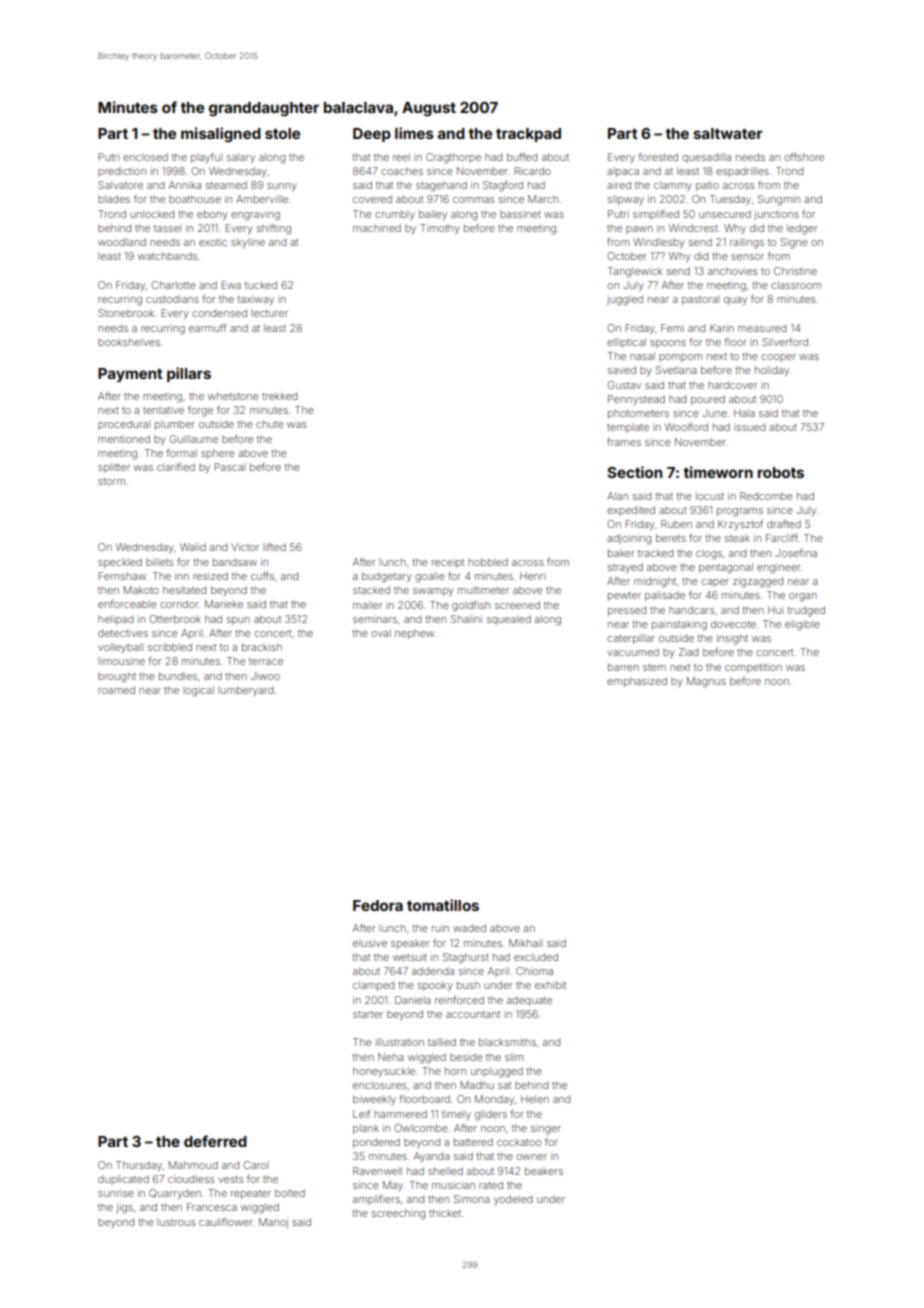  I want to click on trudged, so click(806, 611).
